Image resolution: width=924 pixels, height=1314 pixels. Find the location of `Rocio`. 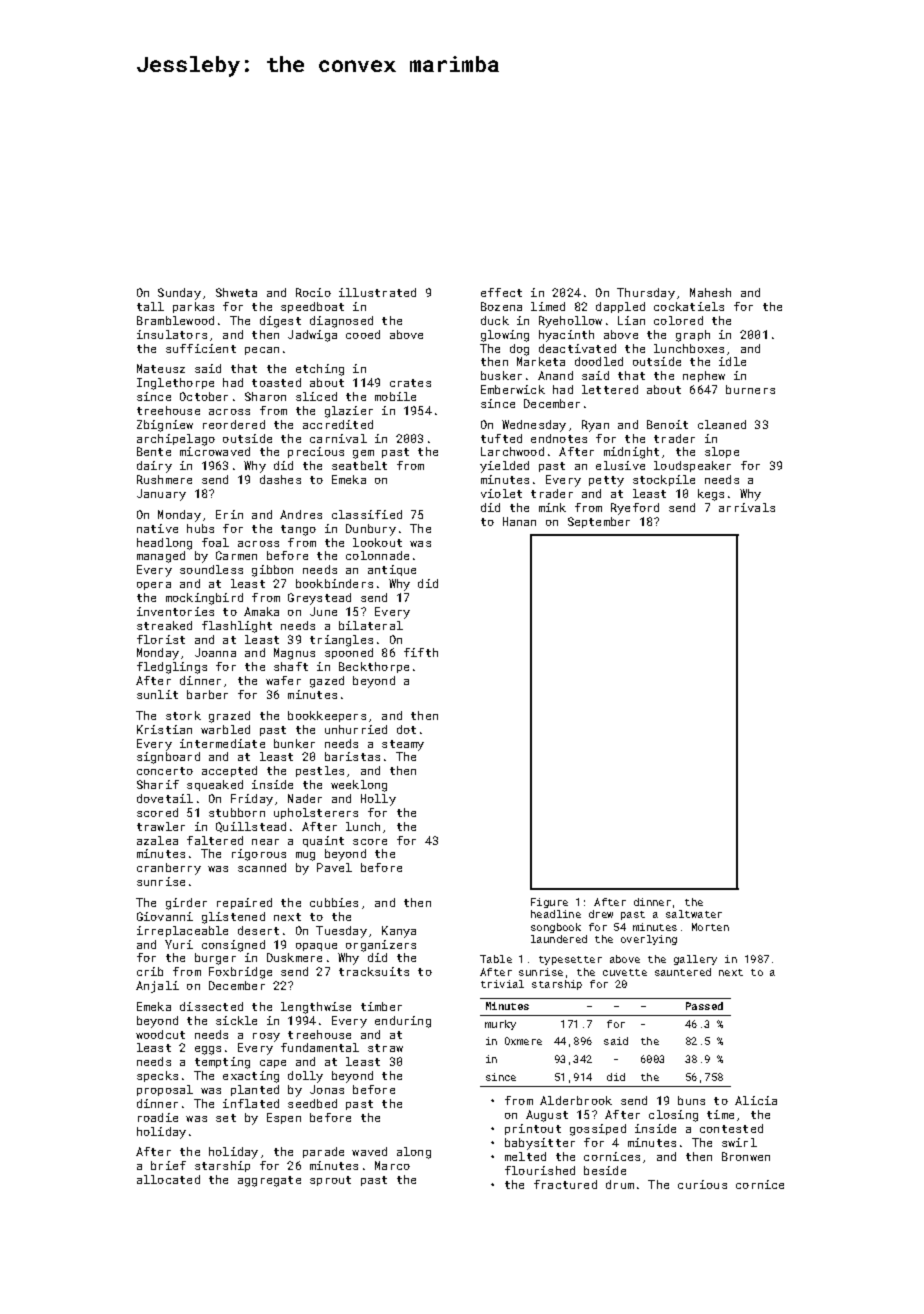

Rocio is located at coordinates (313, 292).
